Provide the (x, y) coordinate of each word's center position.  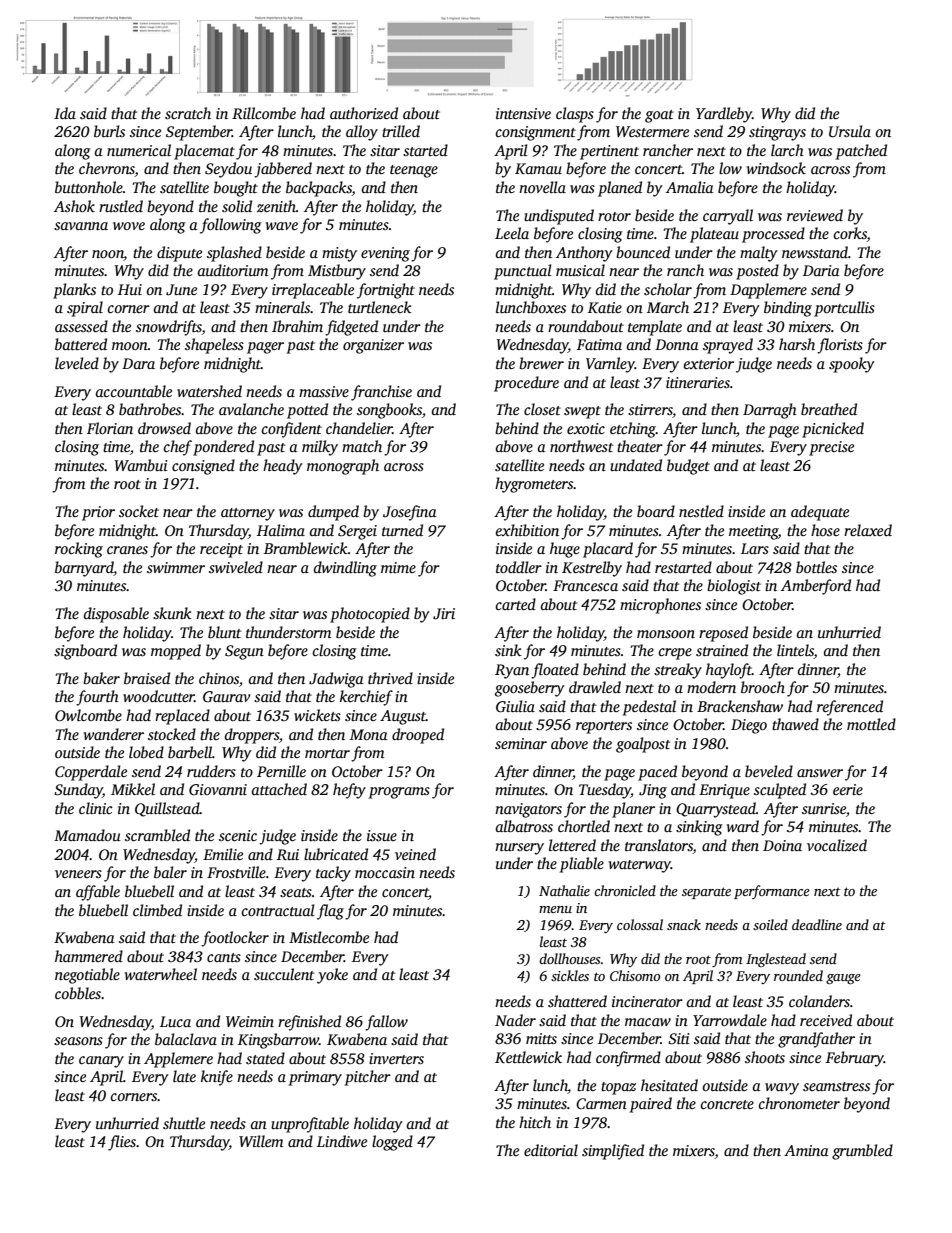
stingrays (777, 133)
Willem (261, 1141)
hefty (349, 791)
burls (109, 131)
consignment (536, 133)
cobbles (78, 993)
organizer (373, 346)
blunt (224, 632)
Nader (515, 1020)
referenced (850, 708)
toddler (519, 567)
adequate (820, 513)
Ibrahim (297, 326)
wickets (317, 715)
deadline (817, 924)
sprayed (728, 346)
